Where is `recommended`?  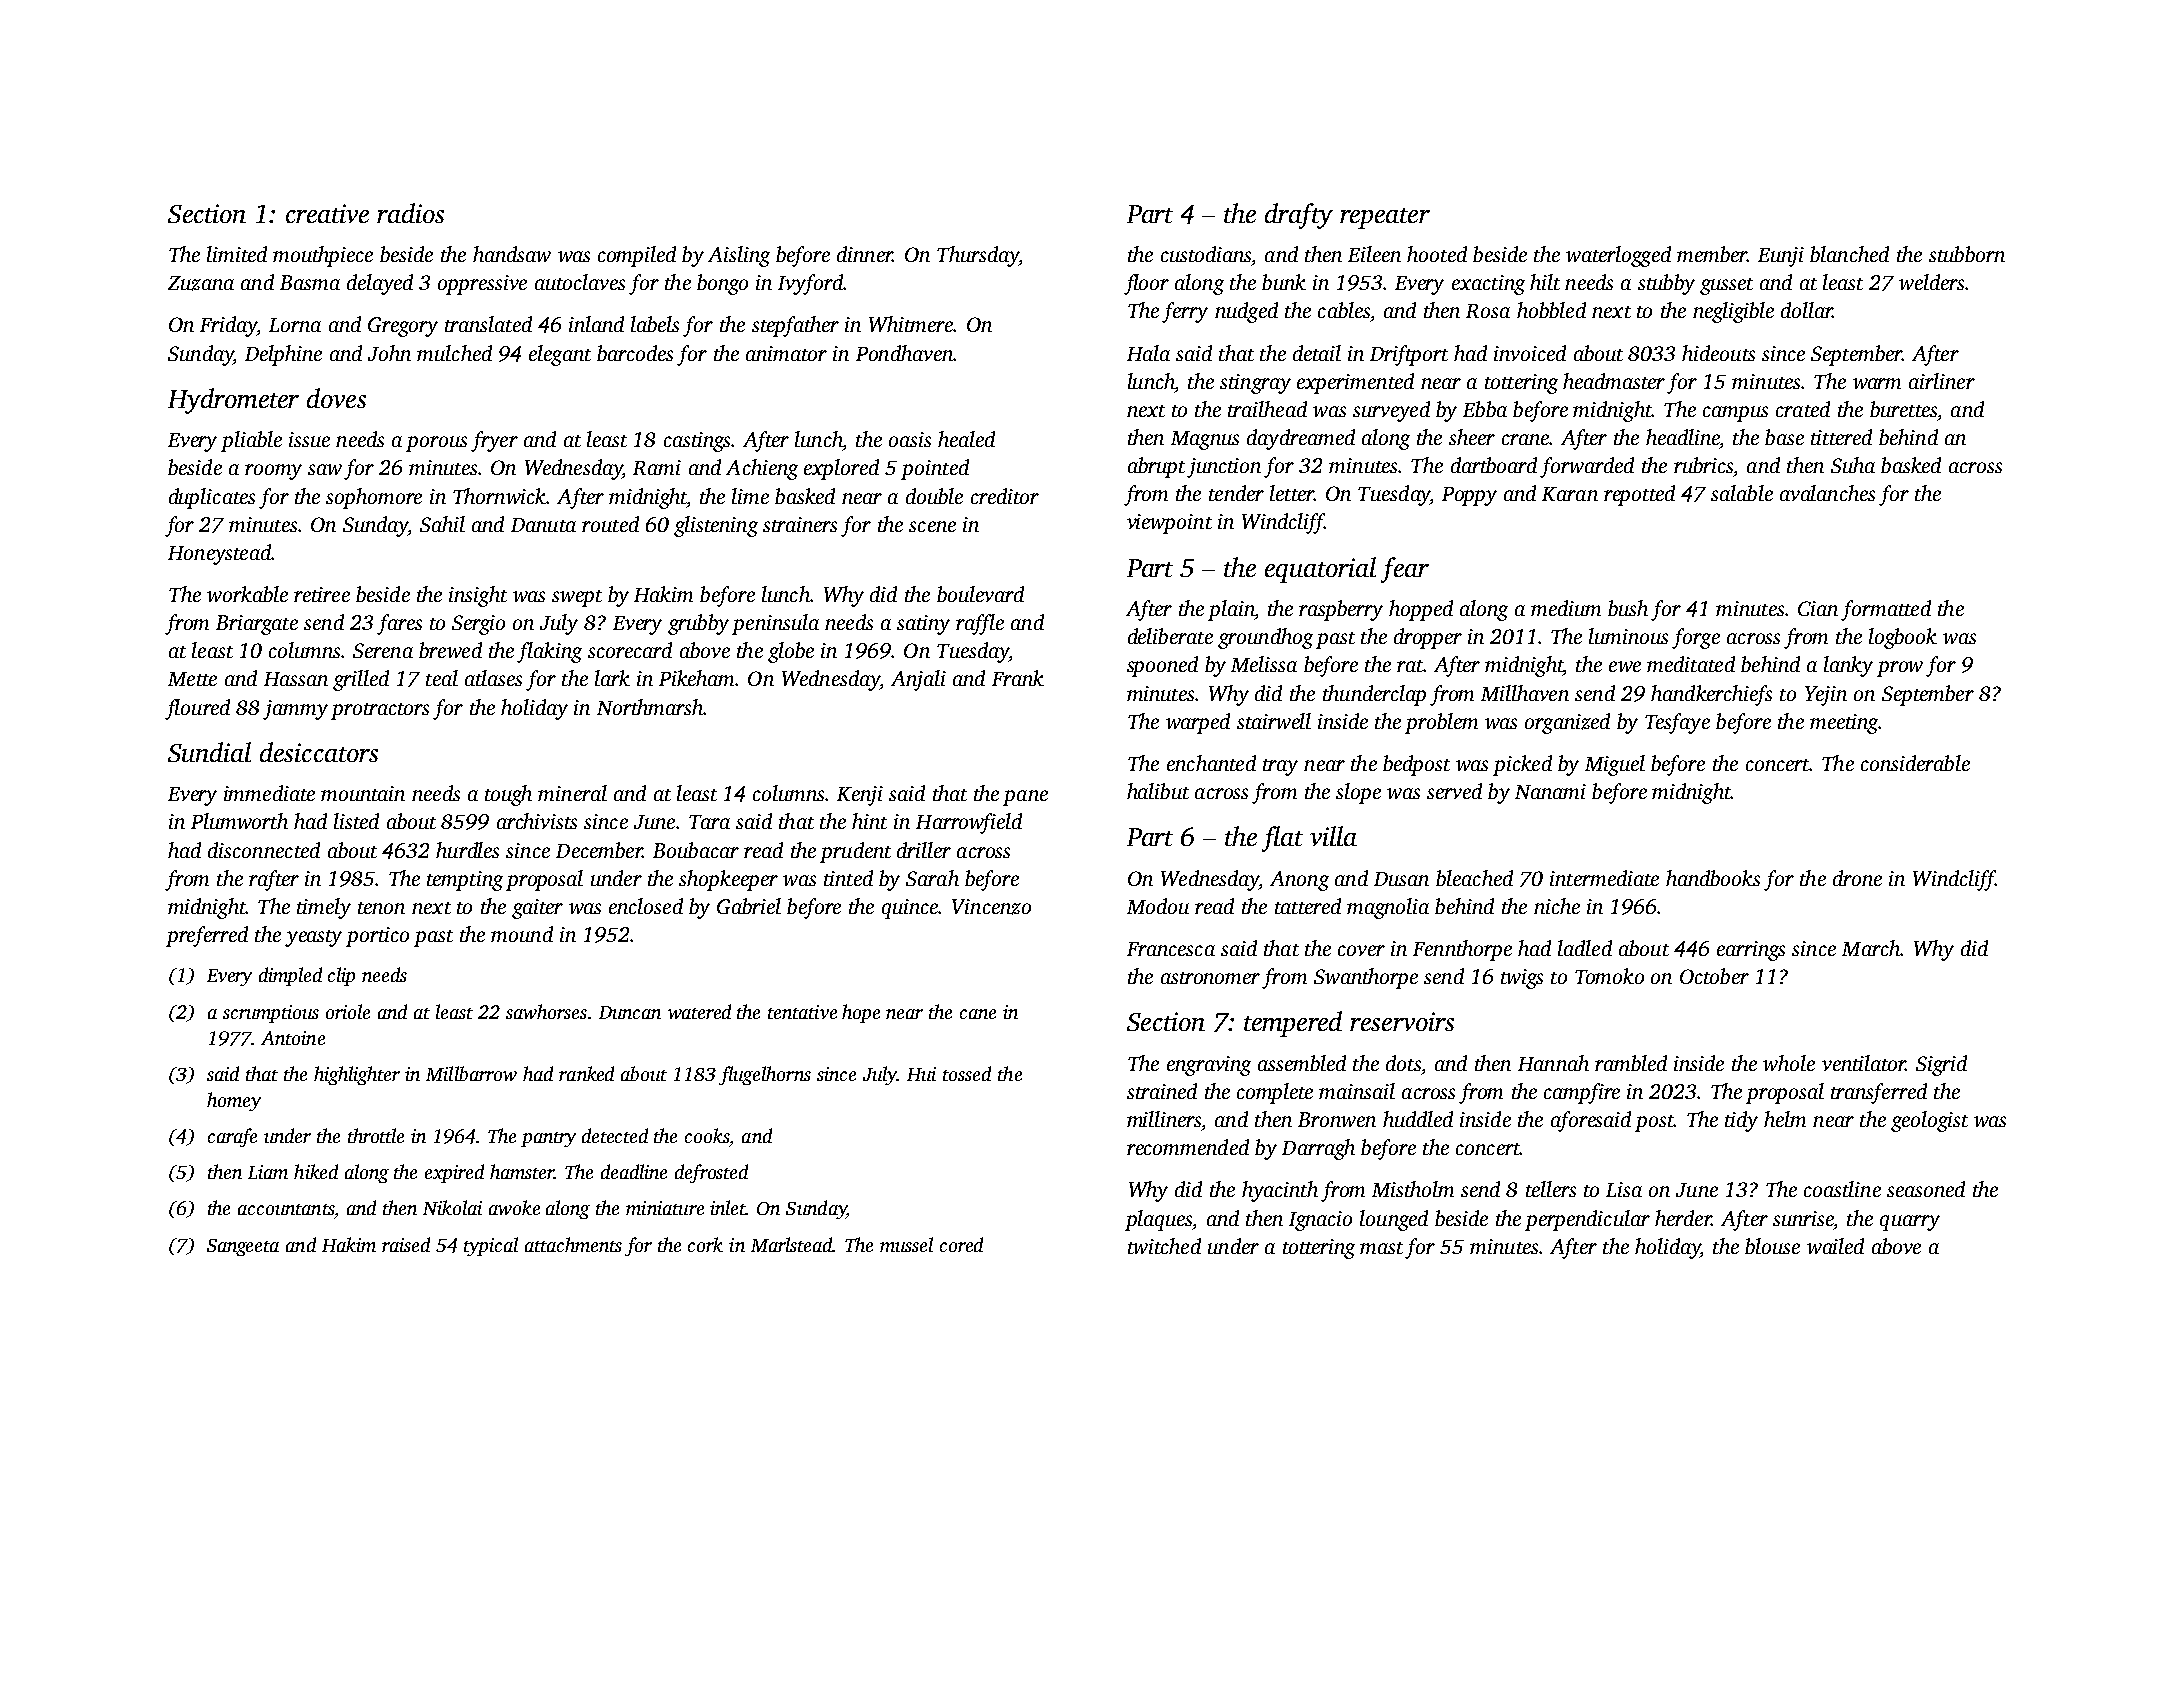
recommended is located at coordinates (1188, 1147).
